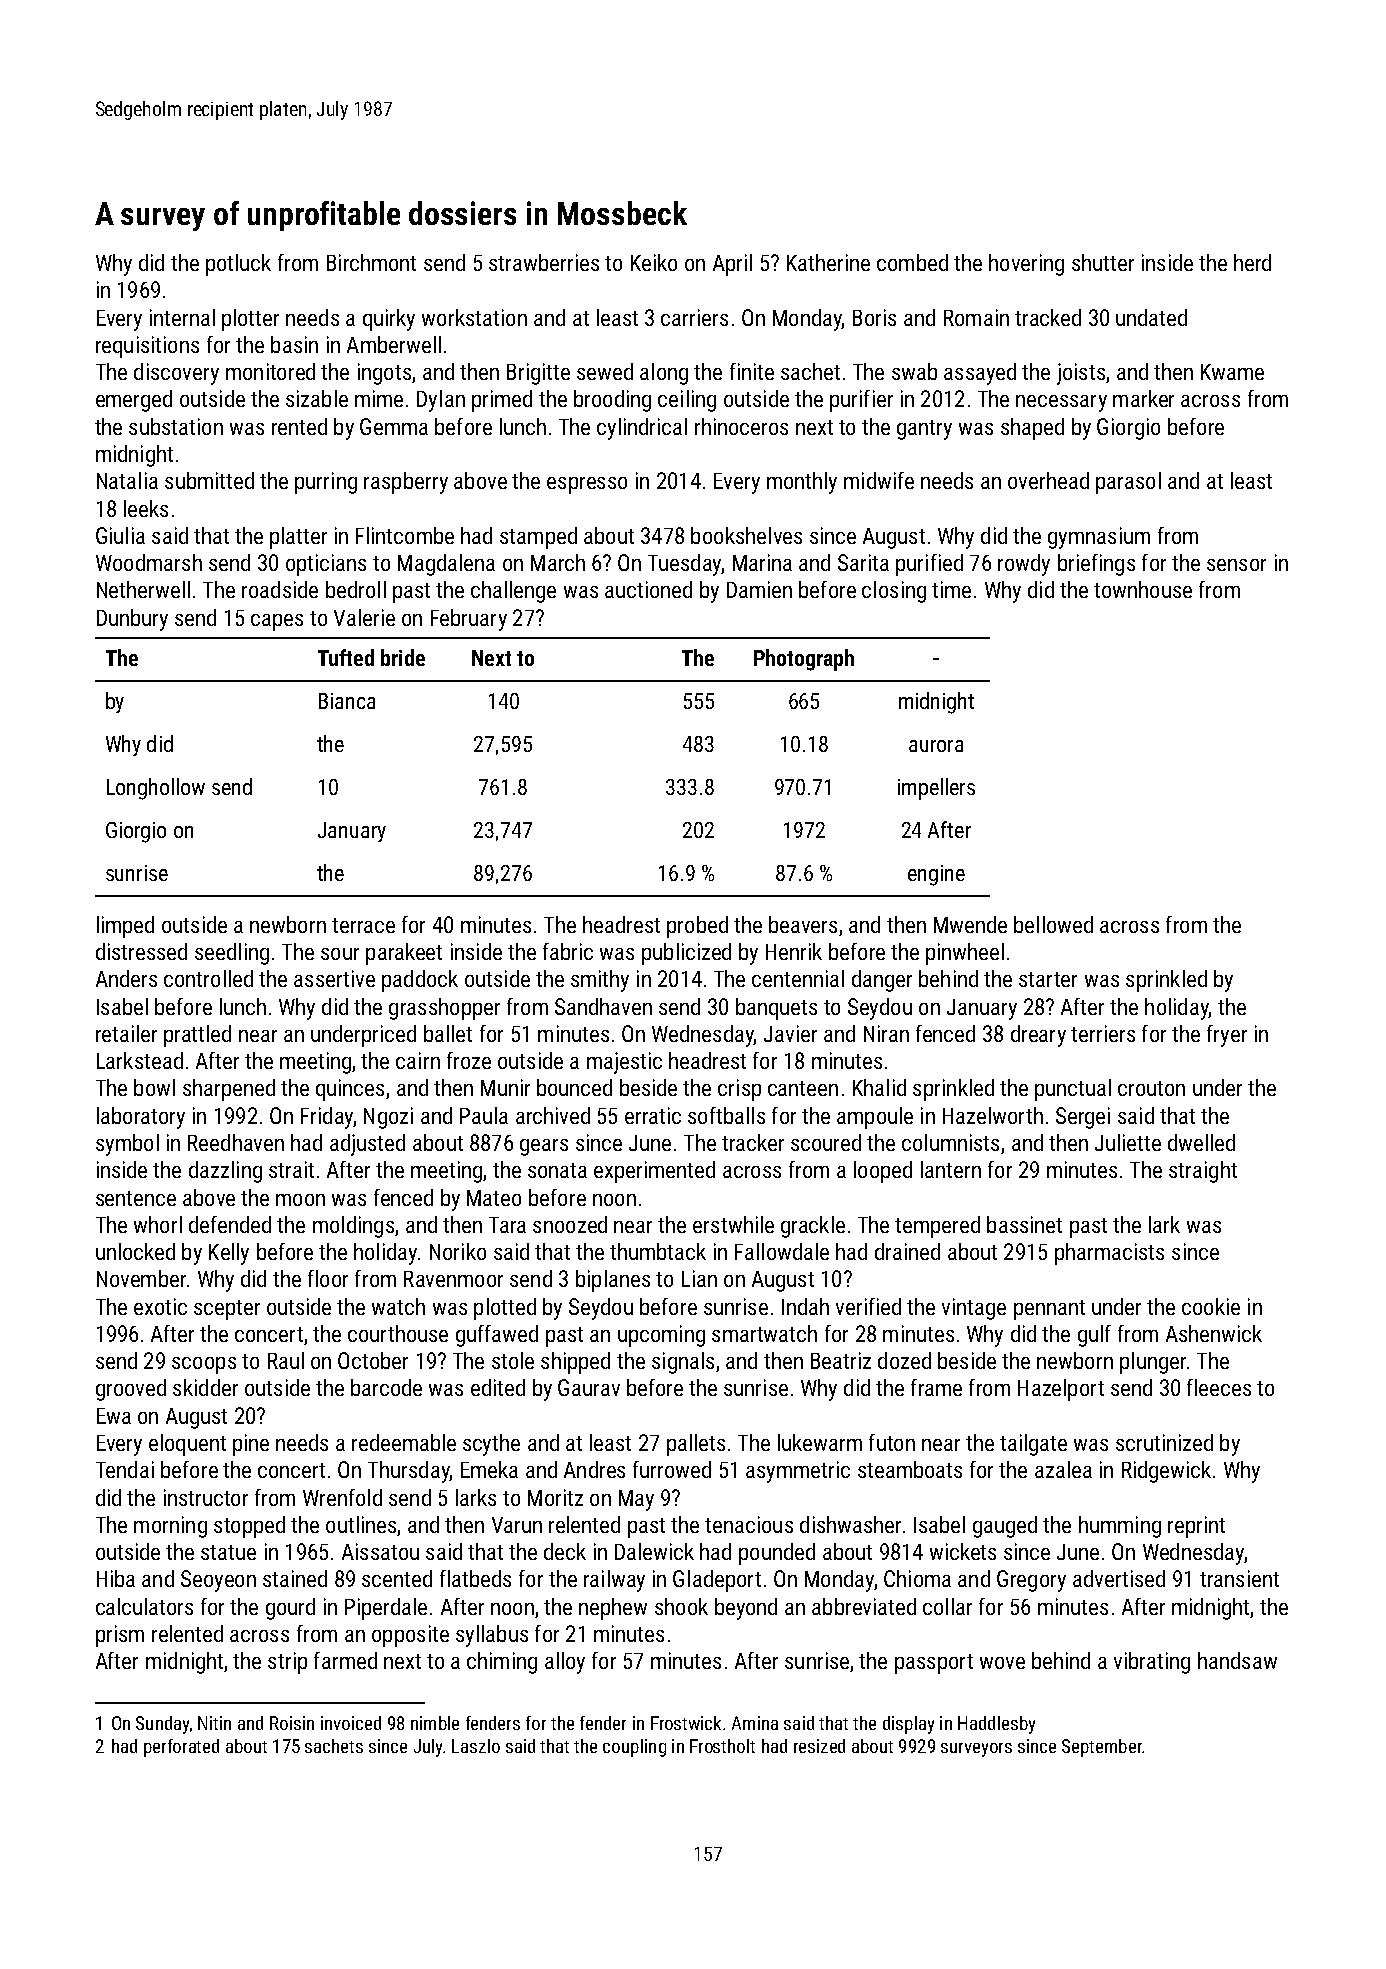  Describe the element at coordinates (176, 374) in the screenshot. I see `discovery` at that location.
